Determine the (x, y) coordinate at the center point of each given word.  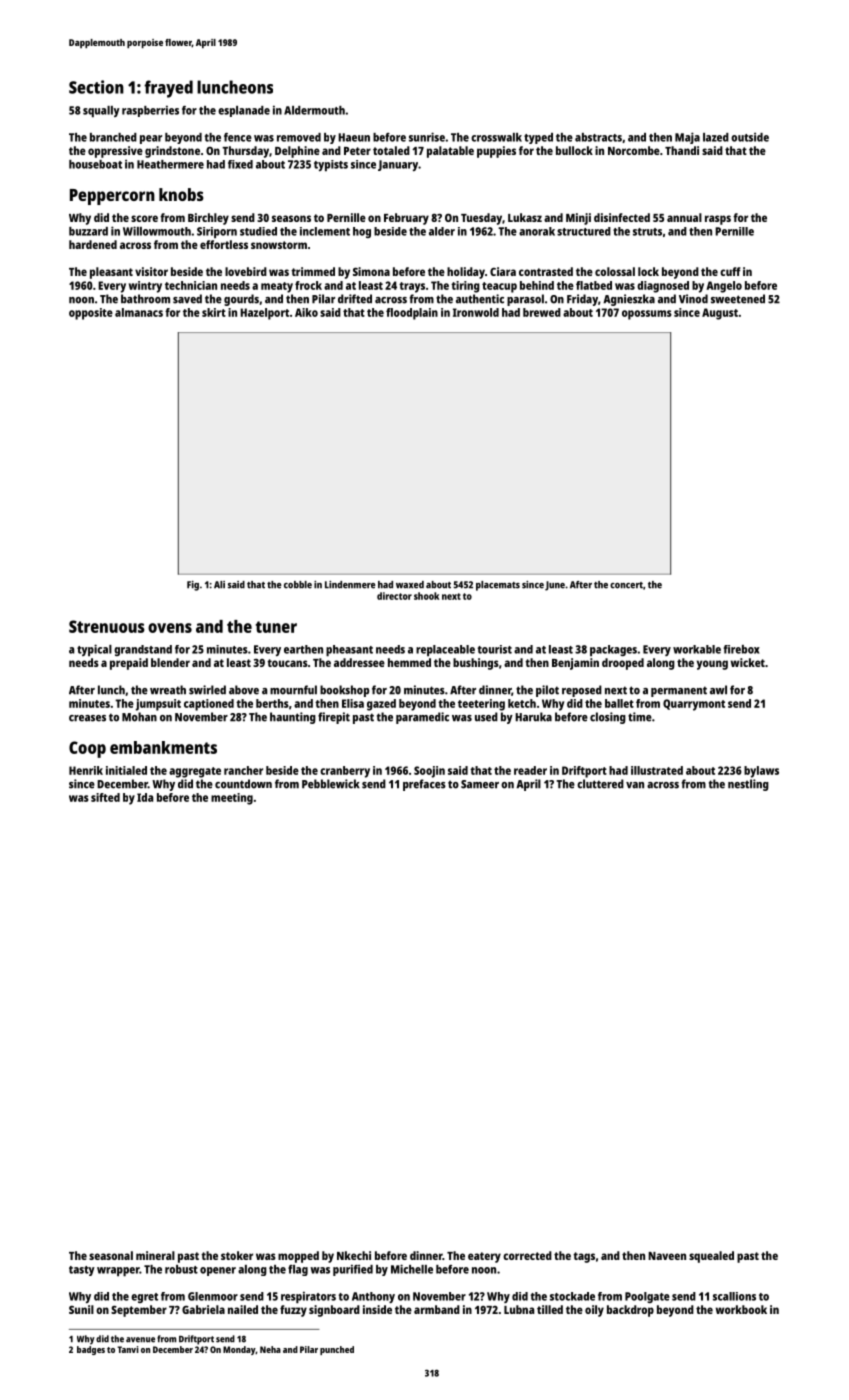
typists (331, 166)
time (640, 717)
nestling (748, 785)
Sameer (480, 784)
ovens (170, 628)
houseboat (95, 164)
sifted (105, 797)
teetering (481, 705)
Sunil (81, 1309)
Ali (219, 585)
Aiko (306, 312)
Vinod (693, 299)
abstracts (598, 137)
